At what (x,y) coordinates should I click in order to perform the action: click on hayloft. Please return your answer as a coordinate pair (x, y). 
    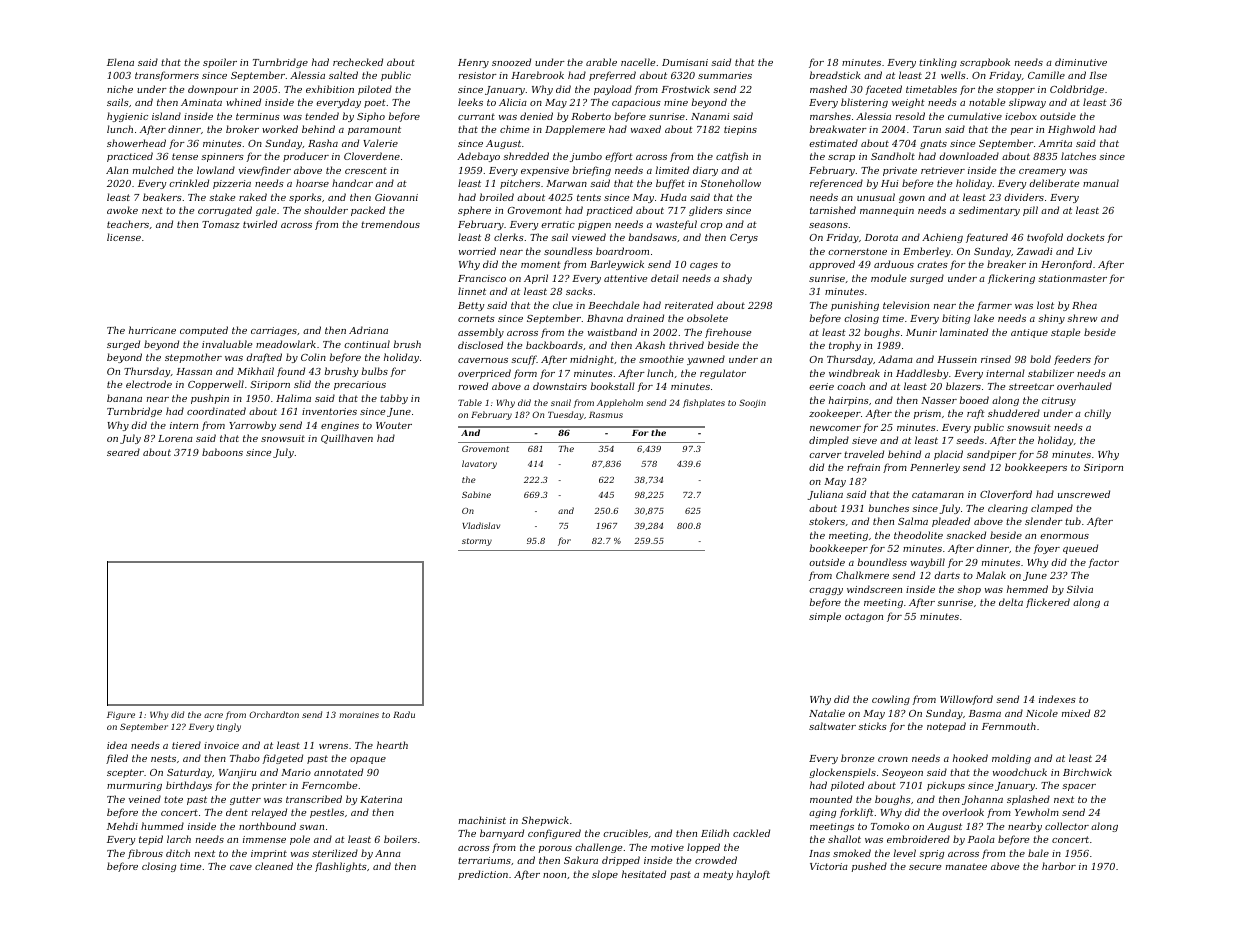
    Looking at the image, I should click on (753, 875).
